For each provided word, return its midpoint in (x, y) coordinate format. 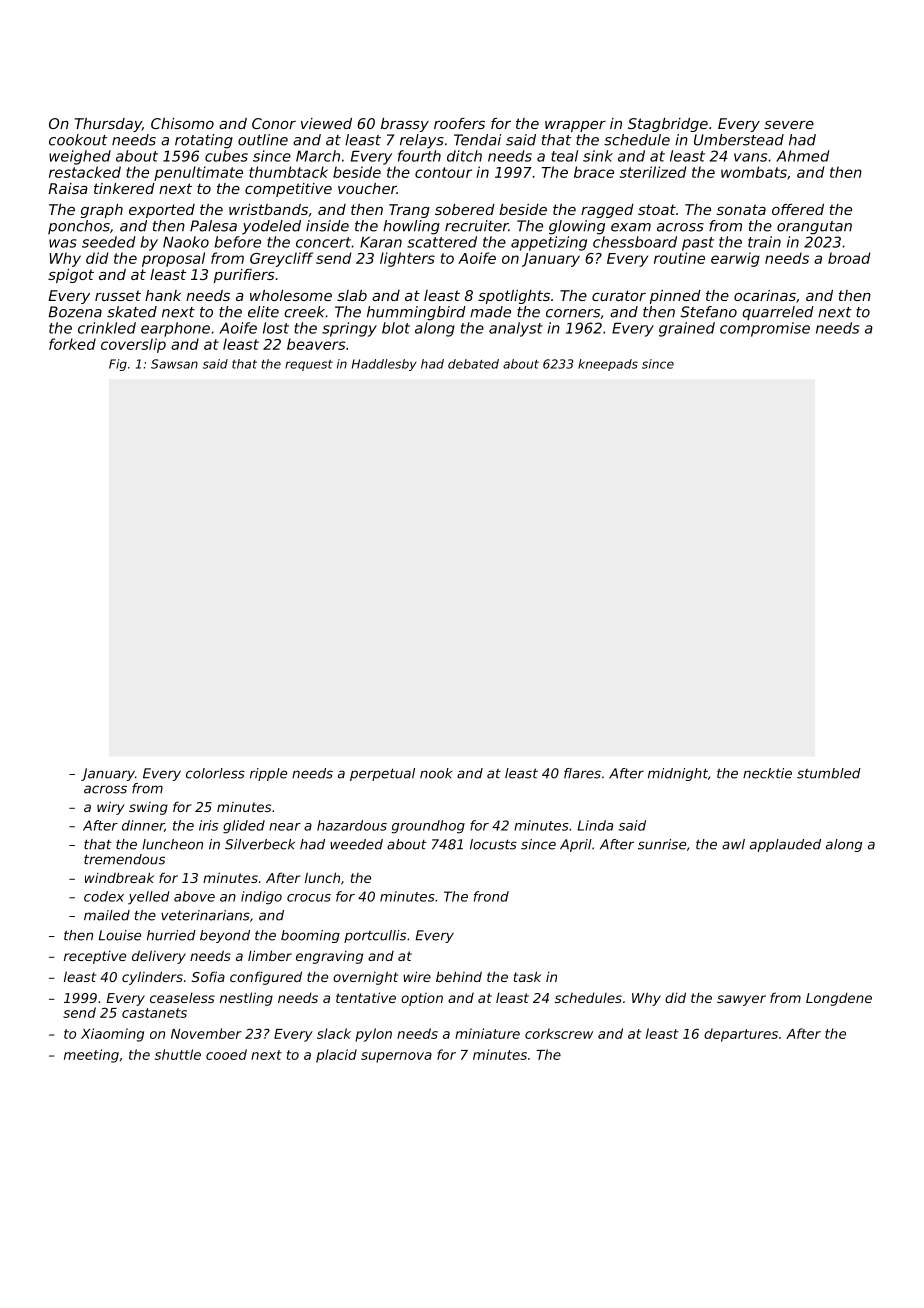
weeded (356, 844)
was (63, 243)
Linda (595, 825)
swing (148, 808)
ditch (464, 156)
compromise (765, 329)
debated (473, 364)
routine (679, 258)
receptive (95, 957)
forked (72, 344)
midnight (678, 774)
